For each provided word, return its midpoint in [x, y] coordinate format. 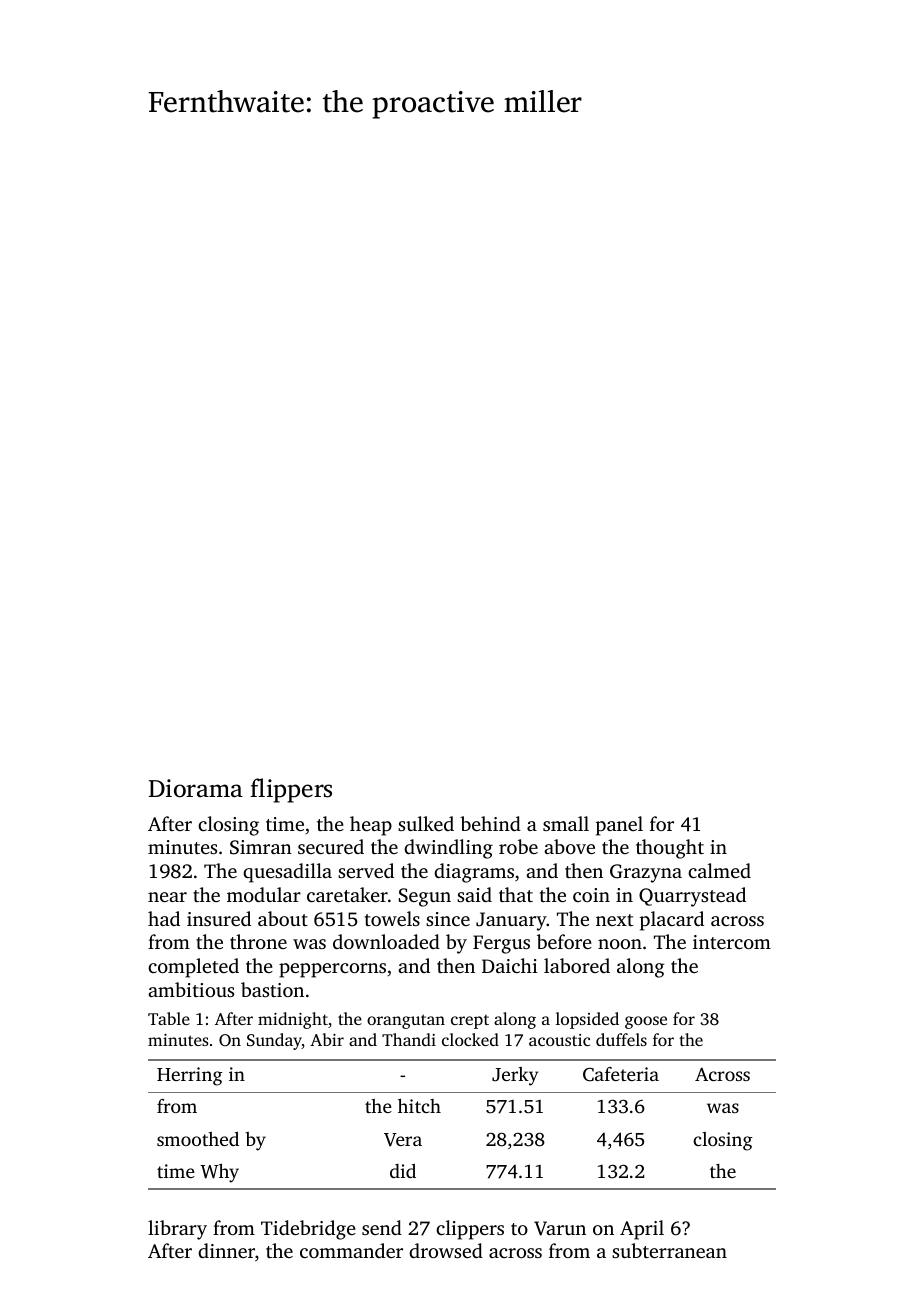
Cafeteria [621, 1074]
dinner [226, 1250]
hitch [419, 1106]
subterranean [669, 1250]
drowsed [446, 1250]
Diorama [196, 788]
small [566, 823]
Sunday [274, 1041]
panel [619, 826]
